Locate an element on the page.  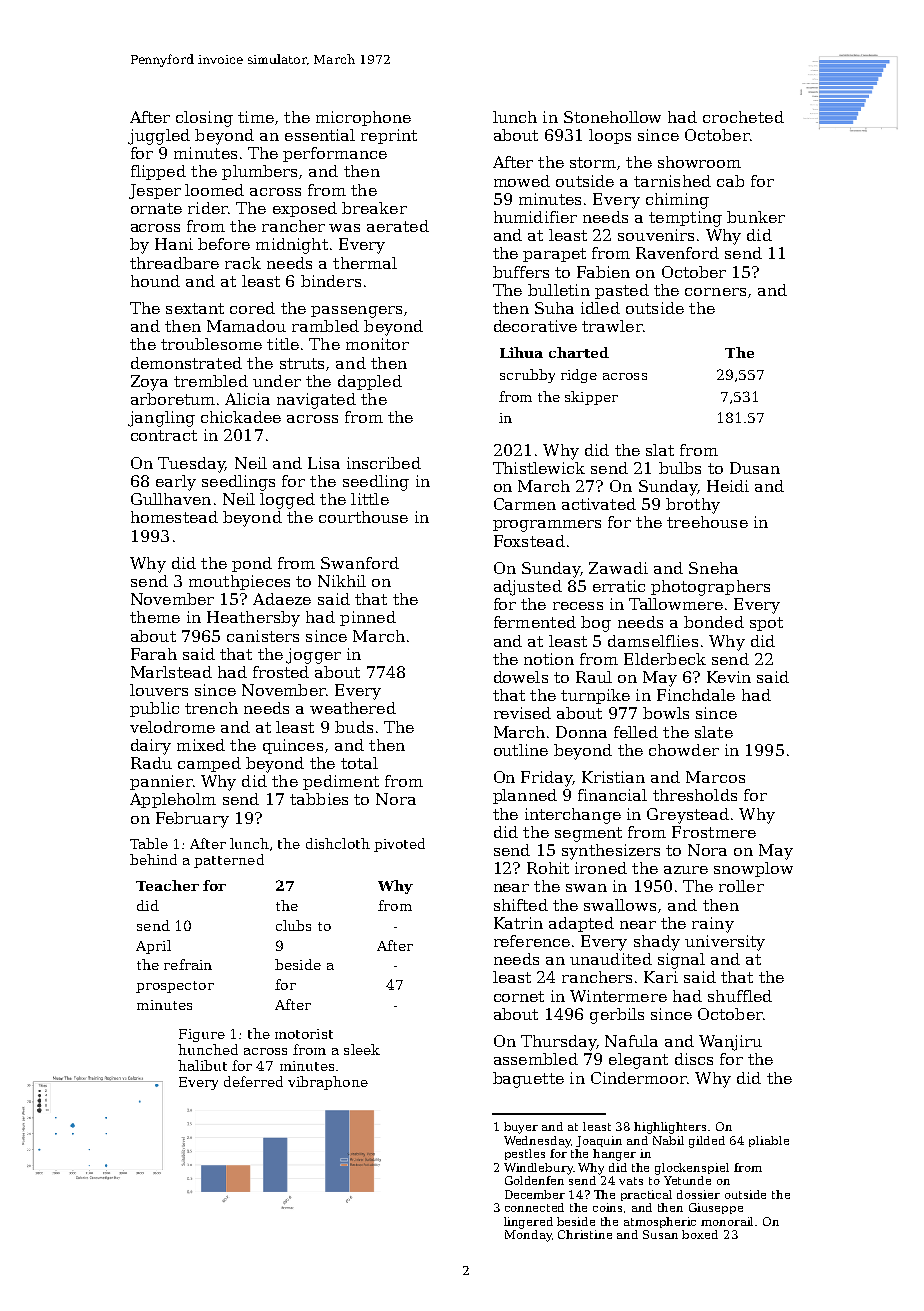
skipper is located at coordinates (591, 398).
